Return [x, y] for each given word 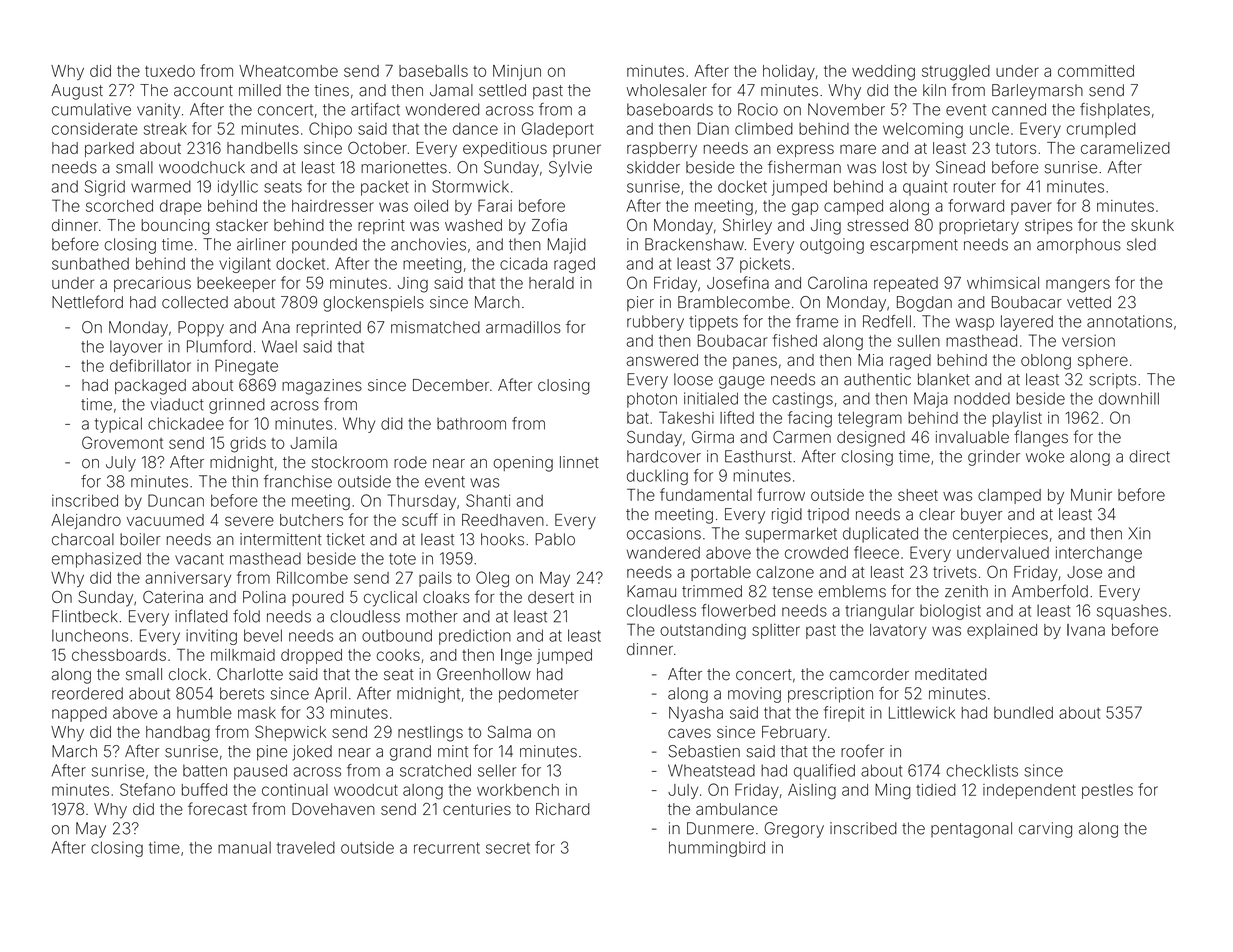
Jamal [451, 90]
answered [662, 360]
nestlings [430, 734]
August [77, 92]
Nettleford [87, 302]
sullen [919, 341]
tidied [936, 790]
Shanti [488, 500]
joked [312, 753]
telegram [870, 420]
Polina [264, 597]
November [846, 109]
